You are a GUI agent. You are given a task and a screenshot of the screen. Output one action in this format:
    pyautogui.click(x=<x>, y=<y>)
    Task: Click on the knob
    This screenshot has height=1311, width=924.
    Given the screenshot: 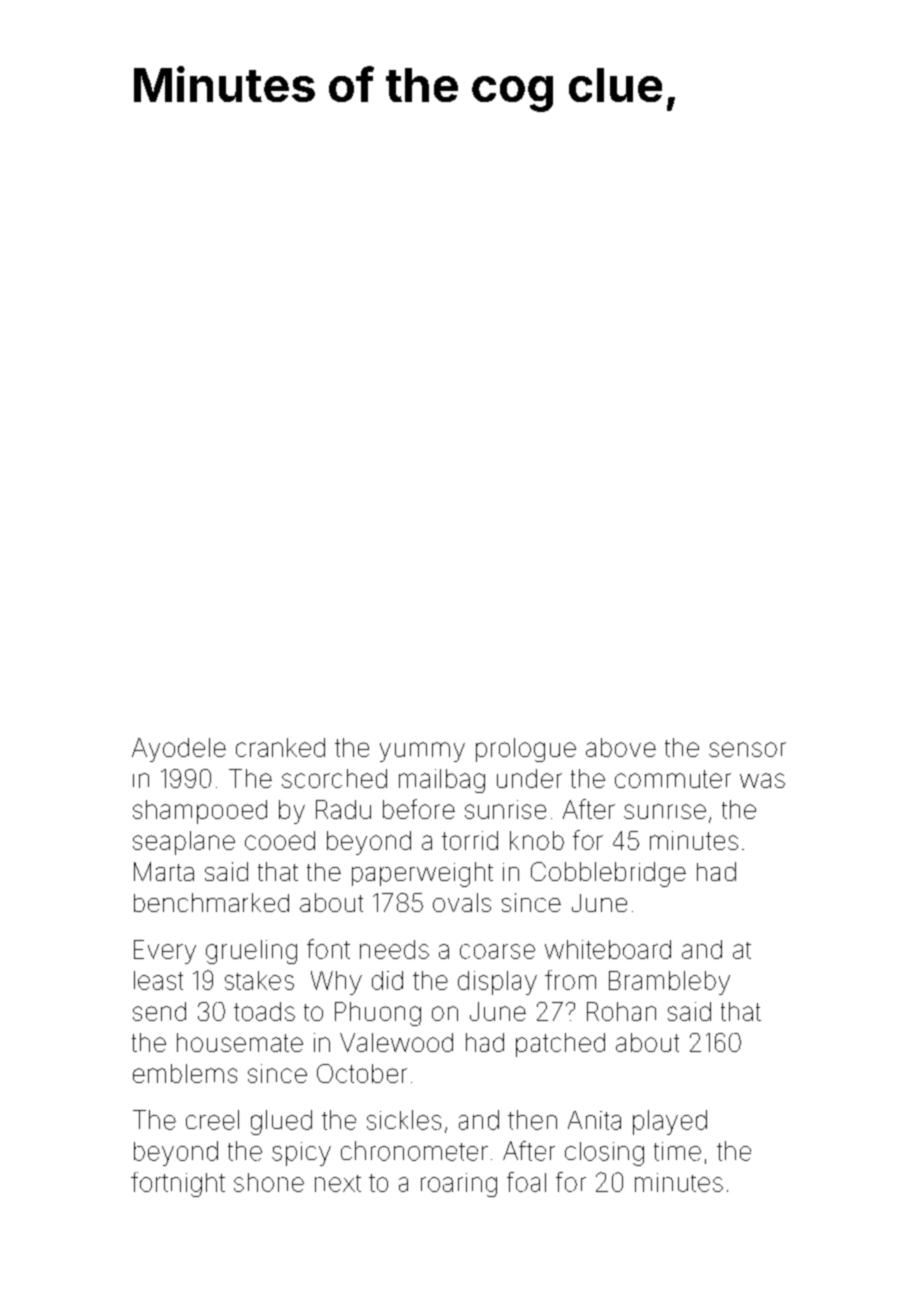 What is the action you would take?
    pyautogui.click(x=537, y=840)
